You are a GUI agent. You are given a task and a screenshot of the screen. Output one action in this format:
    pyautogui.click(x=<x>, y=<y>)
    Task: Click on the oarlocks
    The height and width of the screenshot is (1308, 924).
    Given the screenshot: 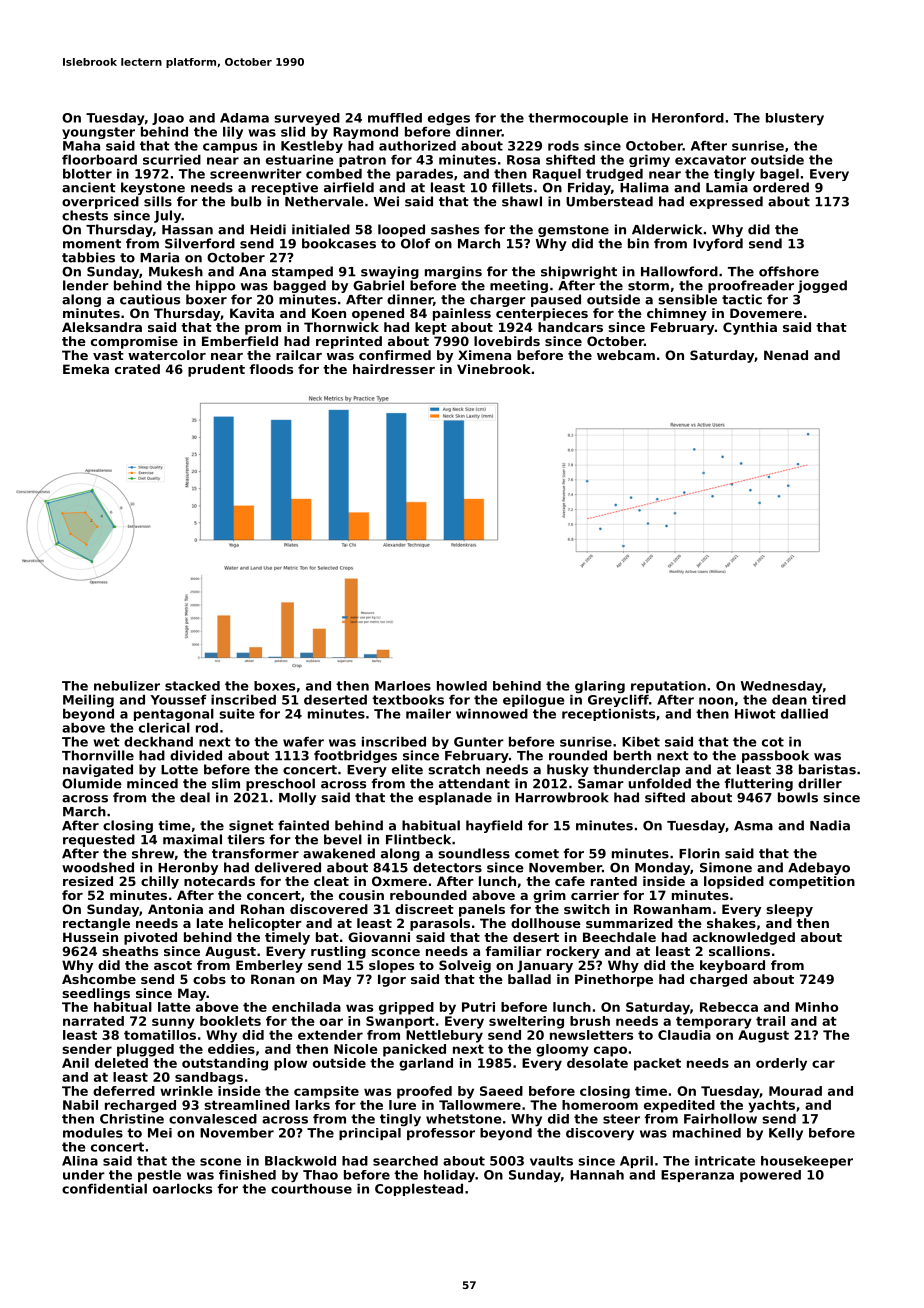 What is the action you would take?
    pyautogui.click(x=182, y=1189)
